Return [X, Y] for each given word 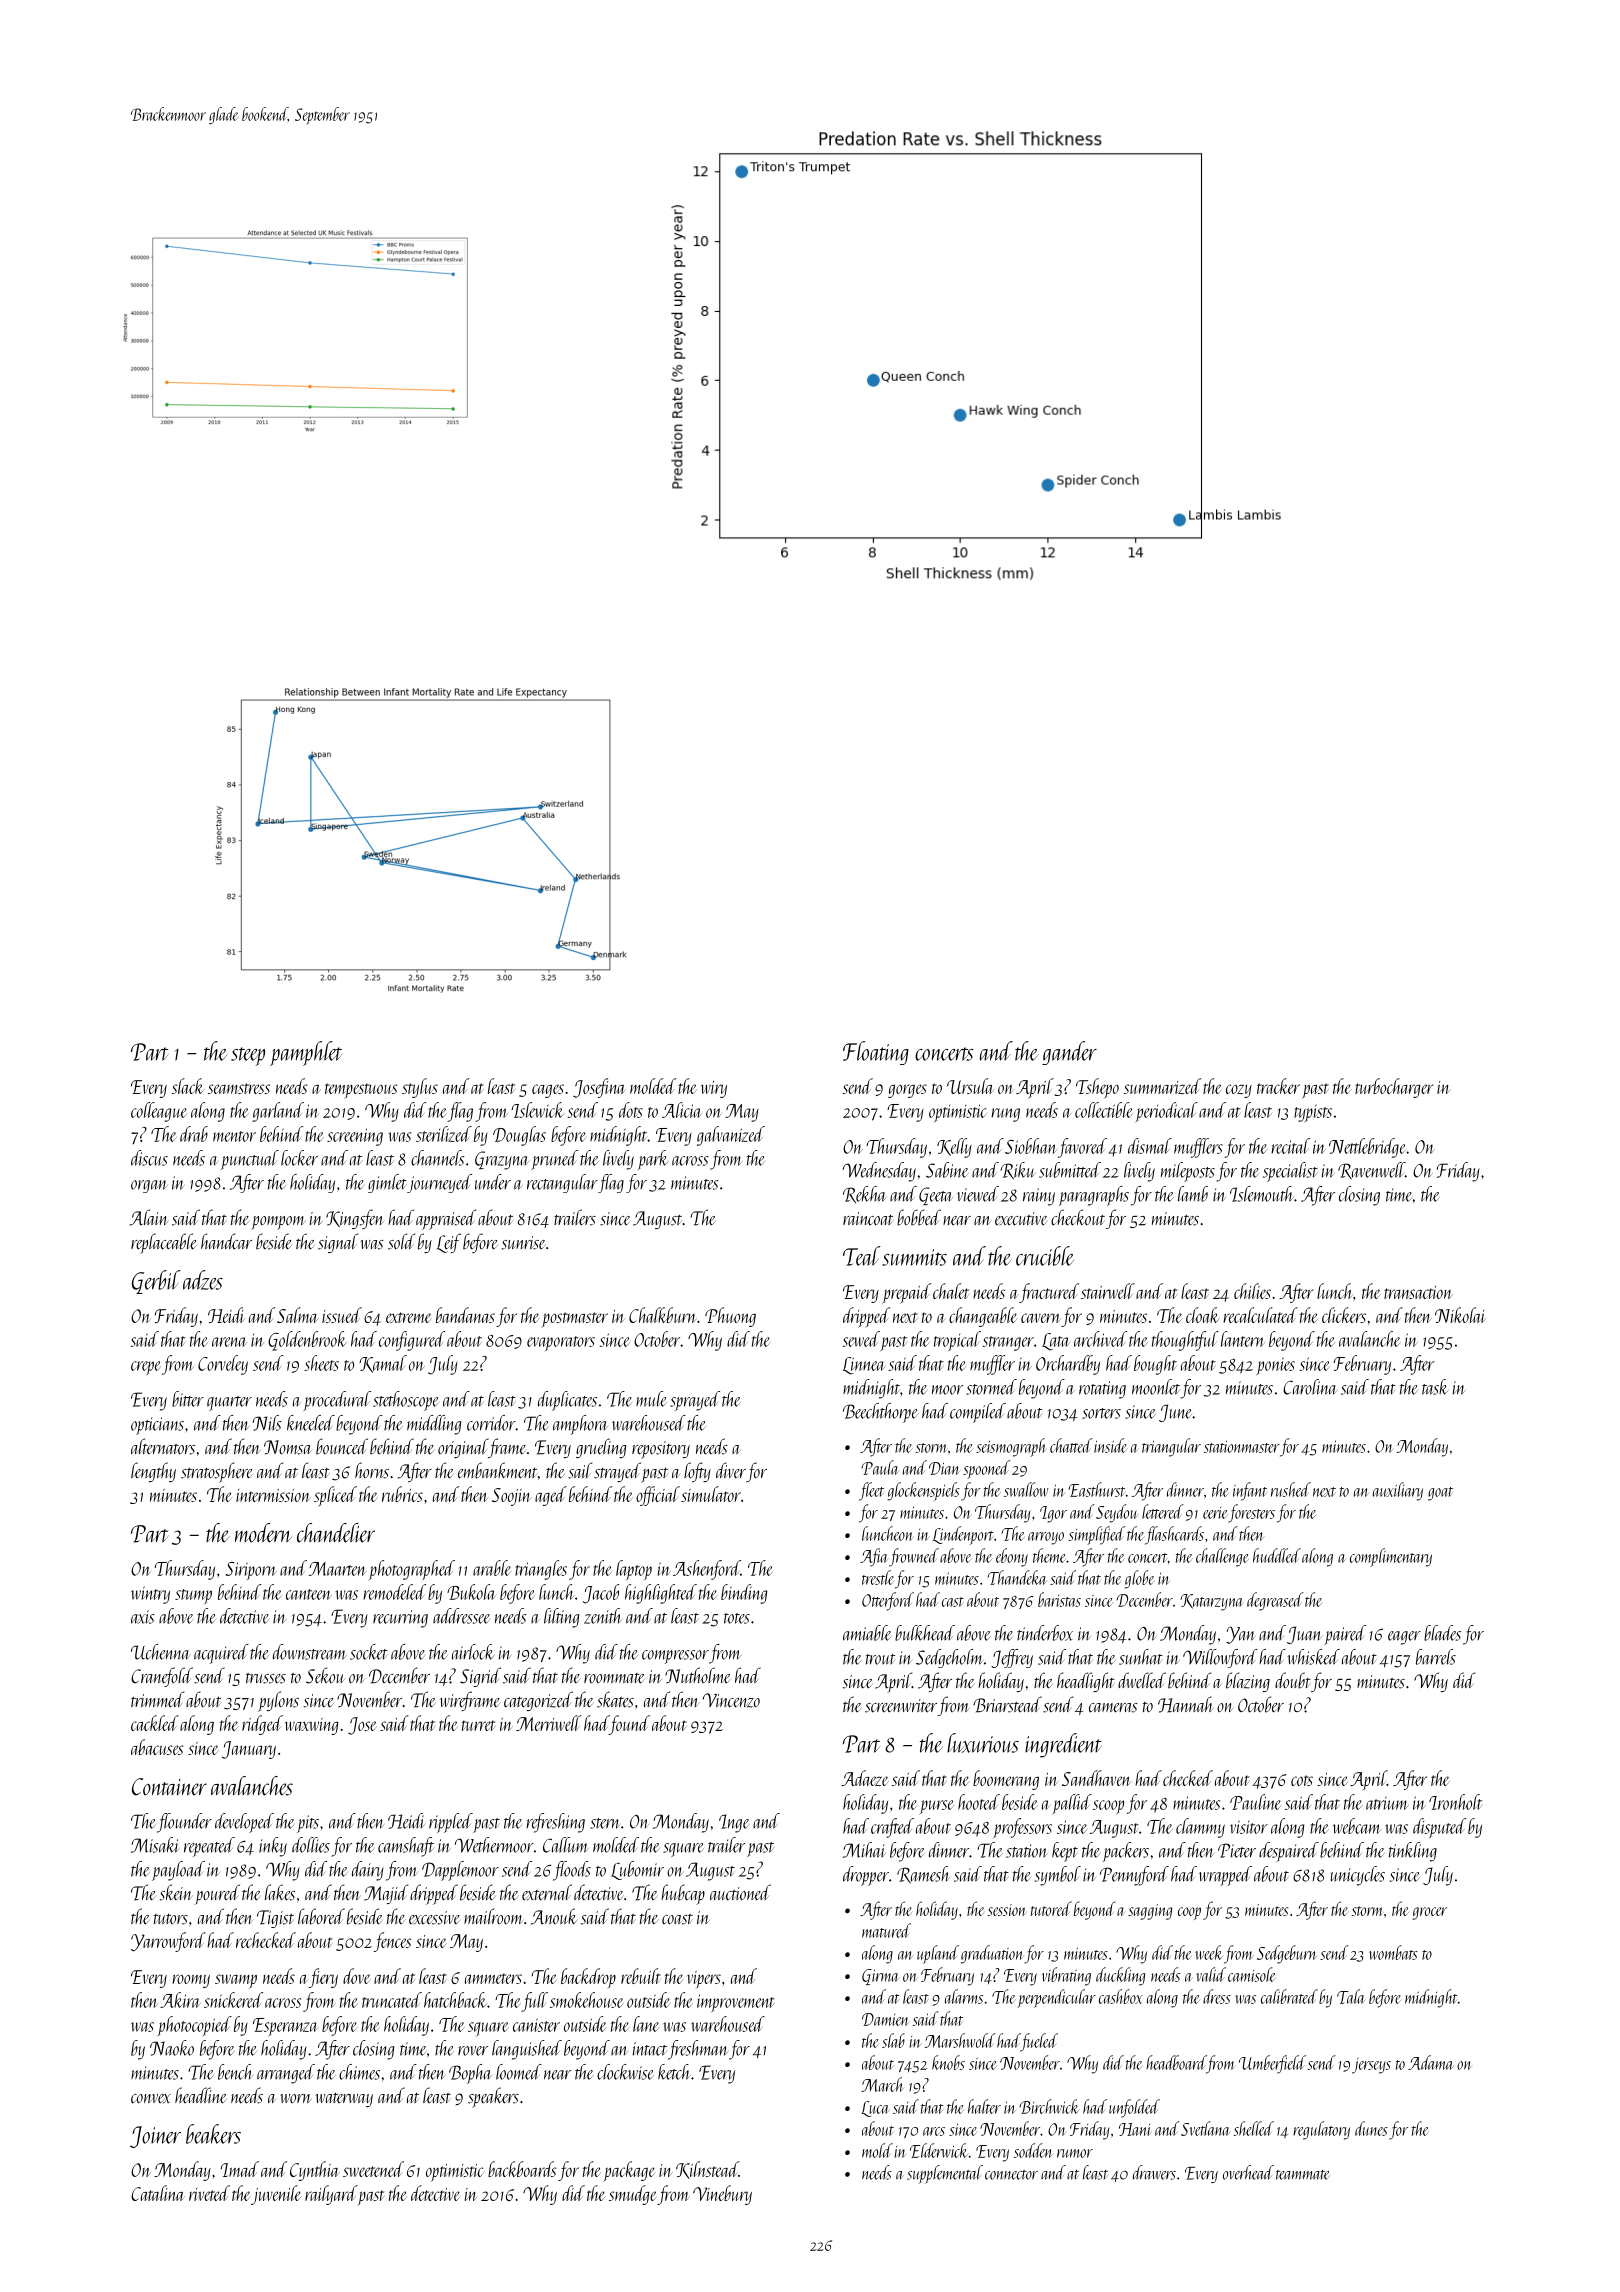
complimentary [1391, 1557]
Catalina [157, 2193]
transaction [1418, 1292]
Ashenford [707, 1570]
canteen [309, 1594]
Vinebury [722, 2195]
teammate [1302, 2175]
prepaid [906, 1293]
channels [438, 1158]
